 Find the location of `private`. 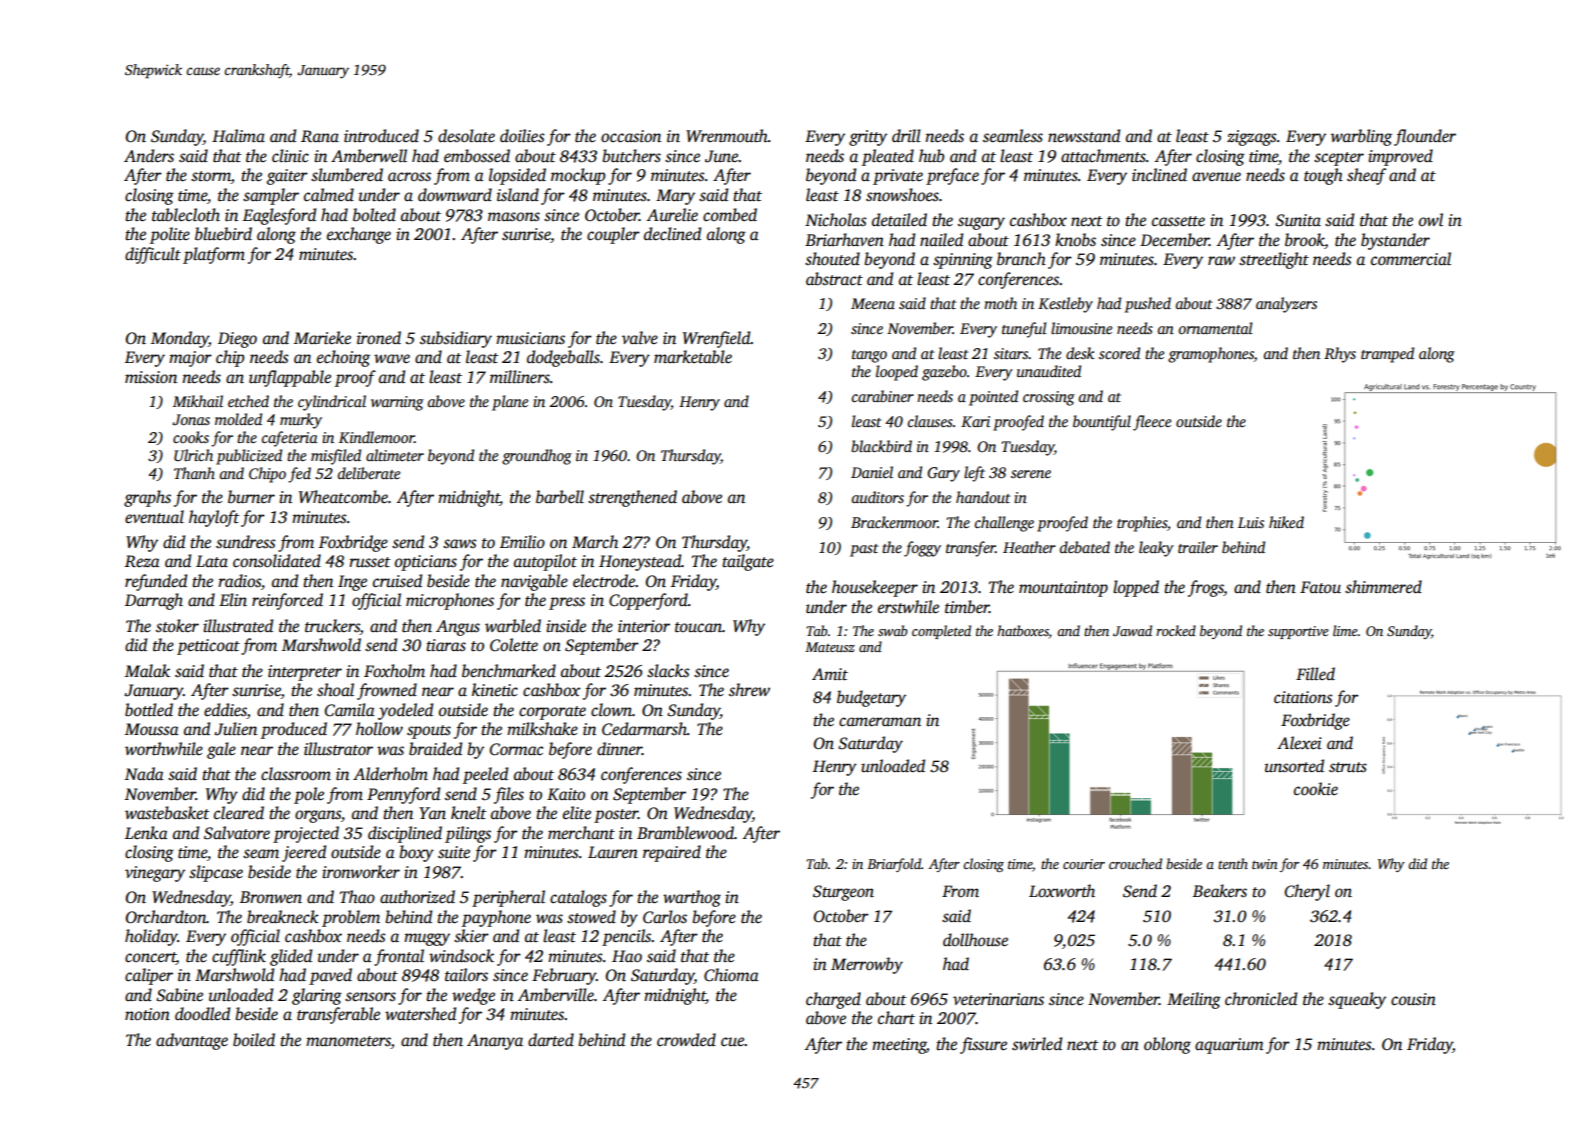

private is located at coordinates (898, 177).
